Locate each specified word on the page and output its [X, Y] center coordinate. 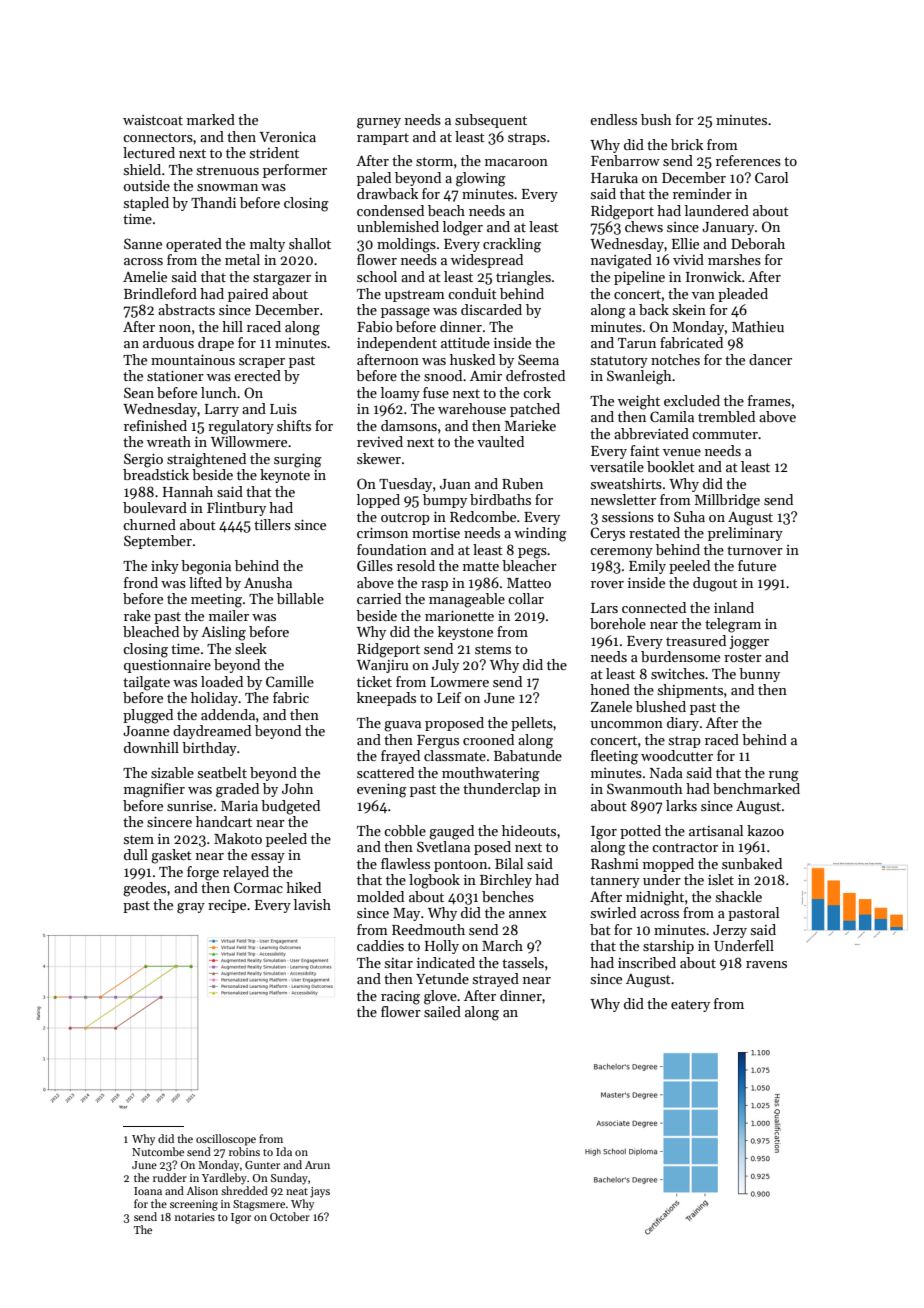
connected [654, 607]
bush [656, 119]
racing [400, 998]
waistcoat [153, 120]
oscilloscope [226, 1140]
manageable [467, 600]
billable [300, 598]
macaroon [516, 162]
